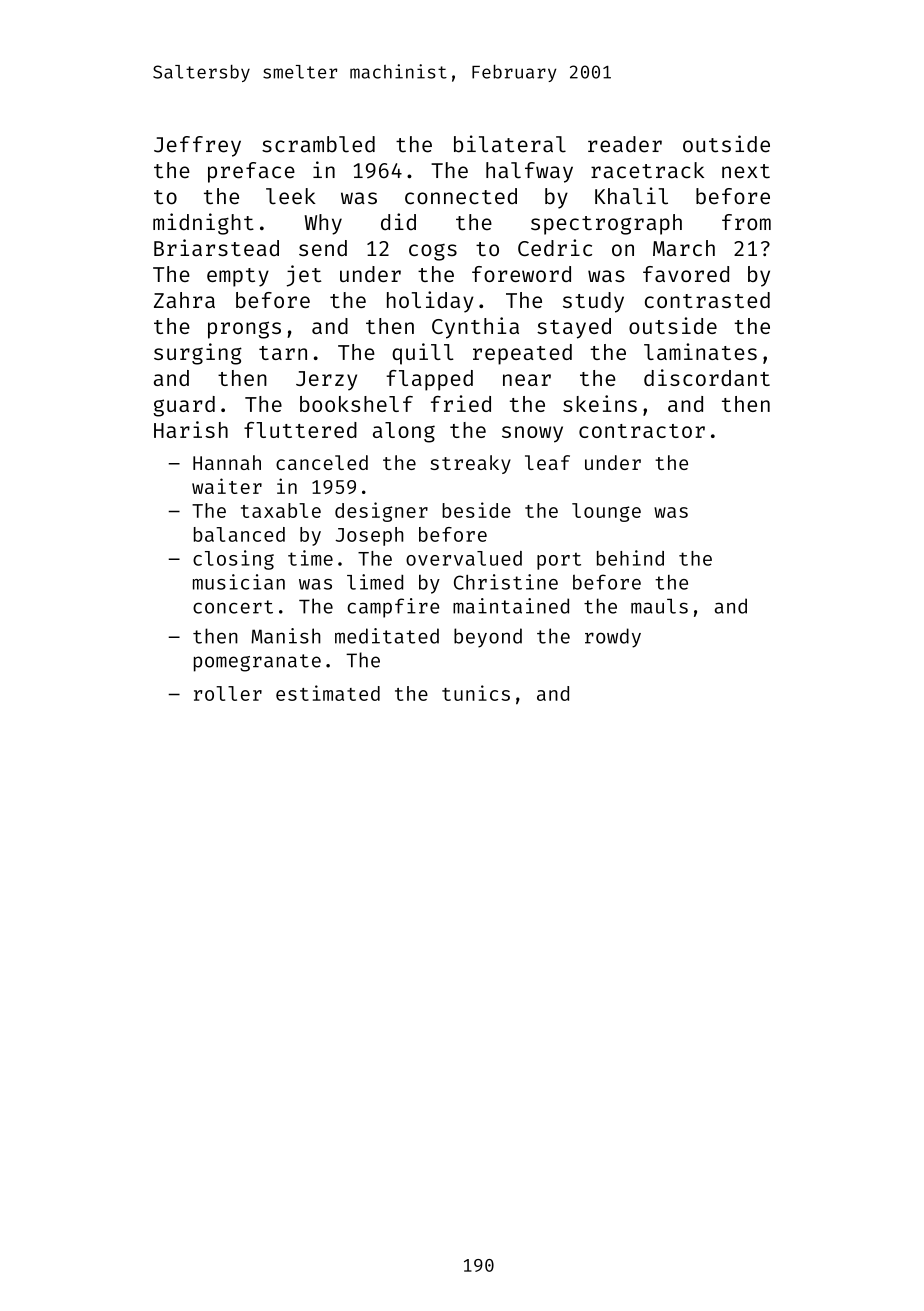  Describe the element at coordinates (464, 558) in the page. I see `overvalued` at that location.
